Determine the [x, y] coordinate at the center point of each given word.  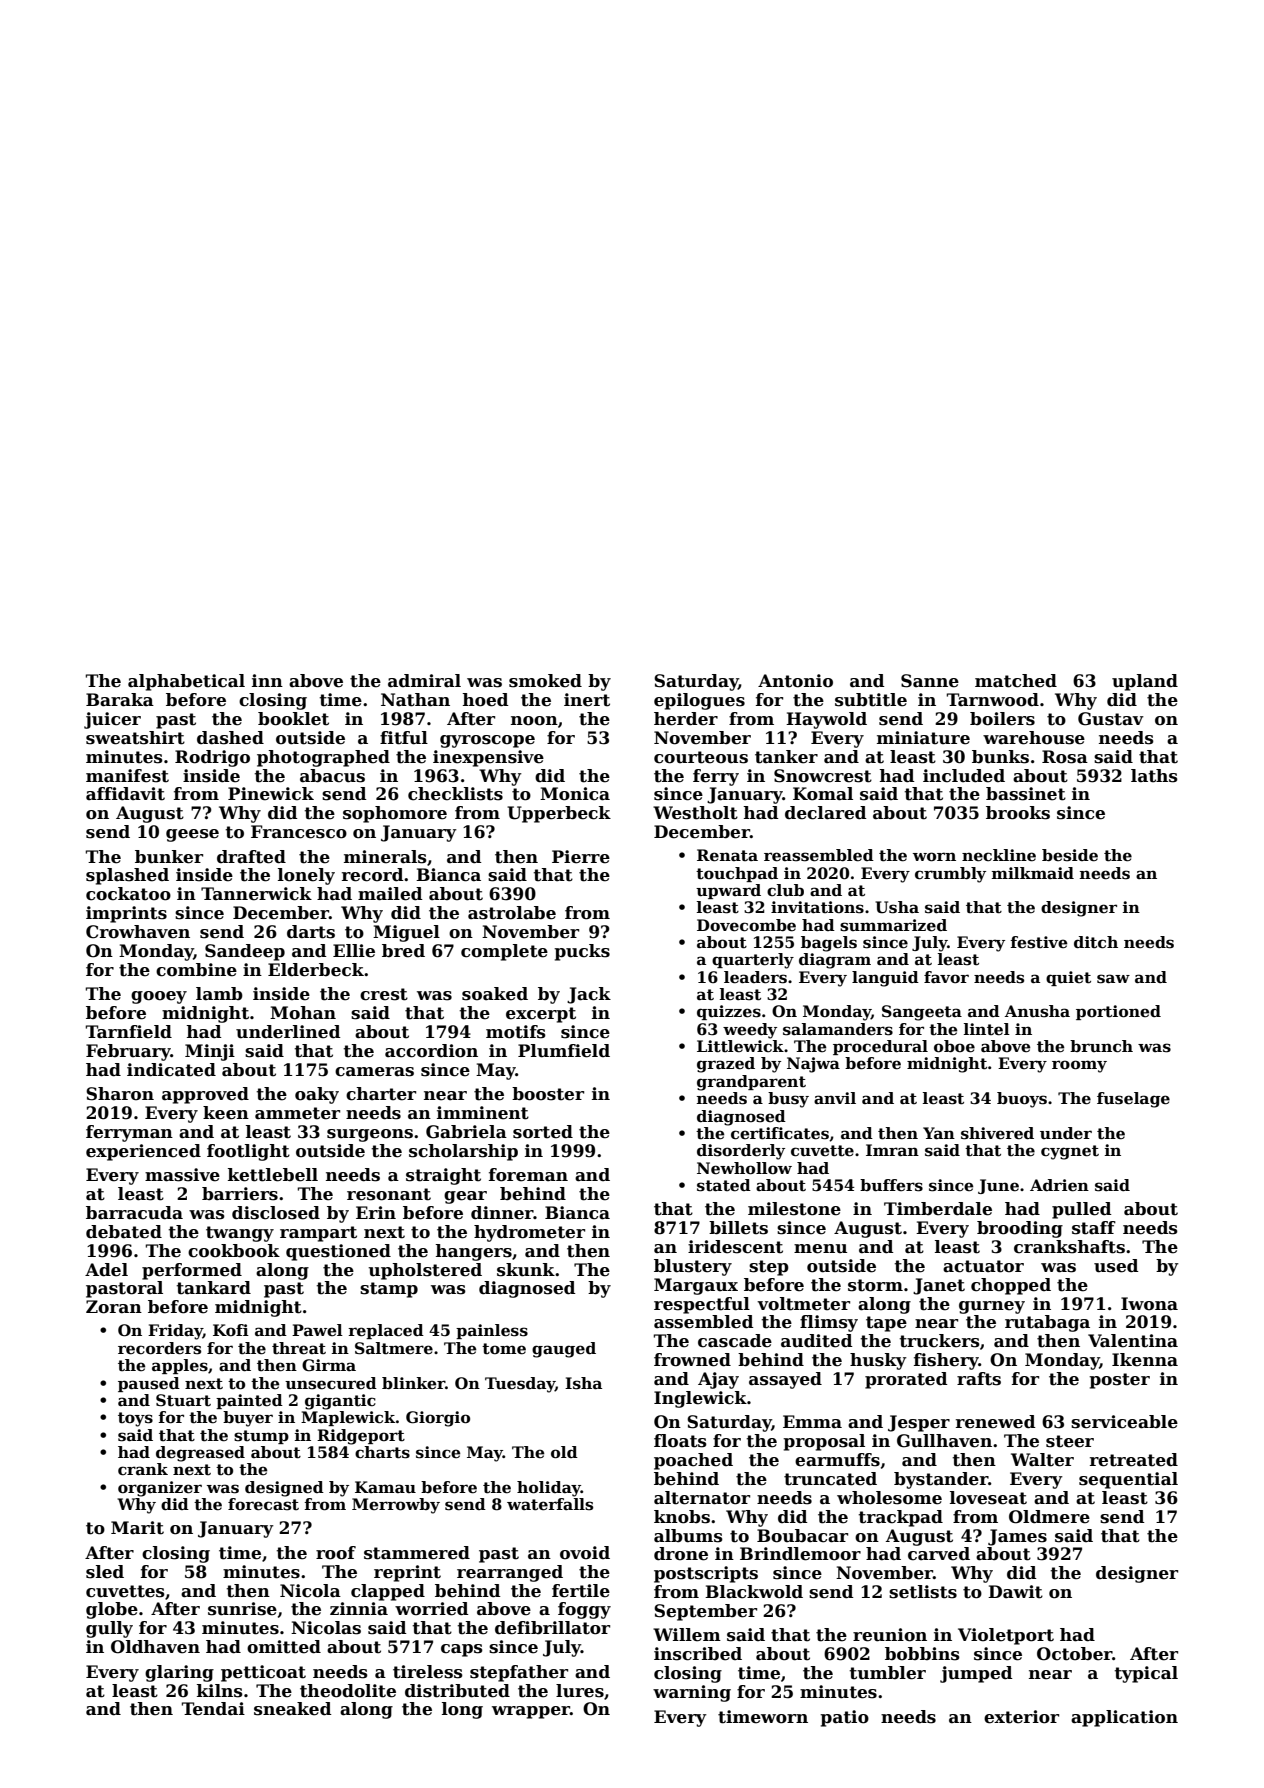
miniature [923, 738]
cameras [374, 1072]
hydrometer [529, 1233]
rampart [318, 1234]
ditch [1096, 942]
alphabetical [186, 682]
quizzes [729, 1012]
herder [686, 719]
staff [1094, 1228]
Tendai [213, 1709]
